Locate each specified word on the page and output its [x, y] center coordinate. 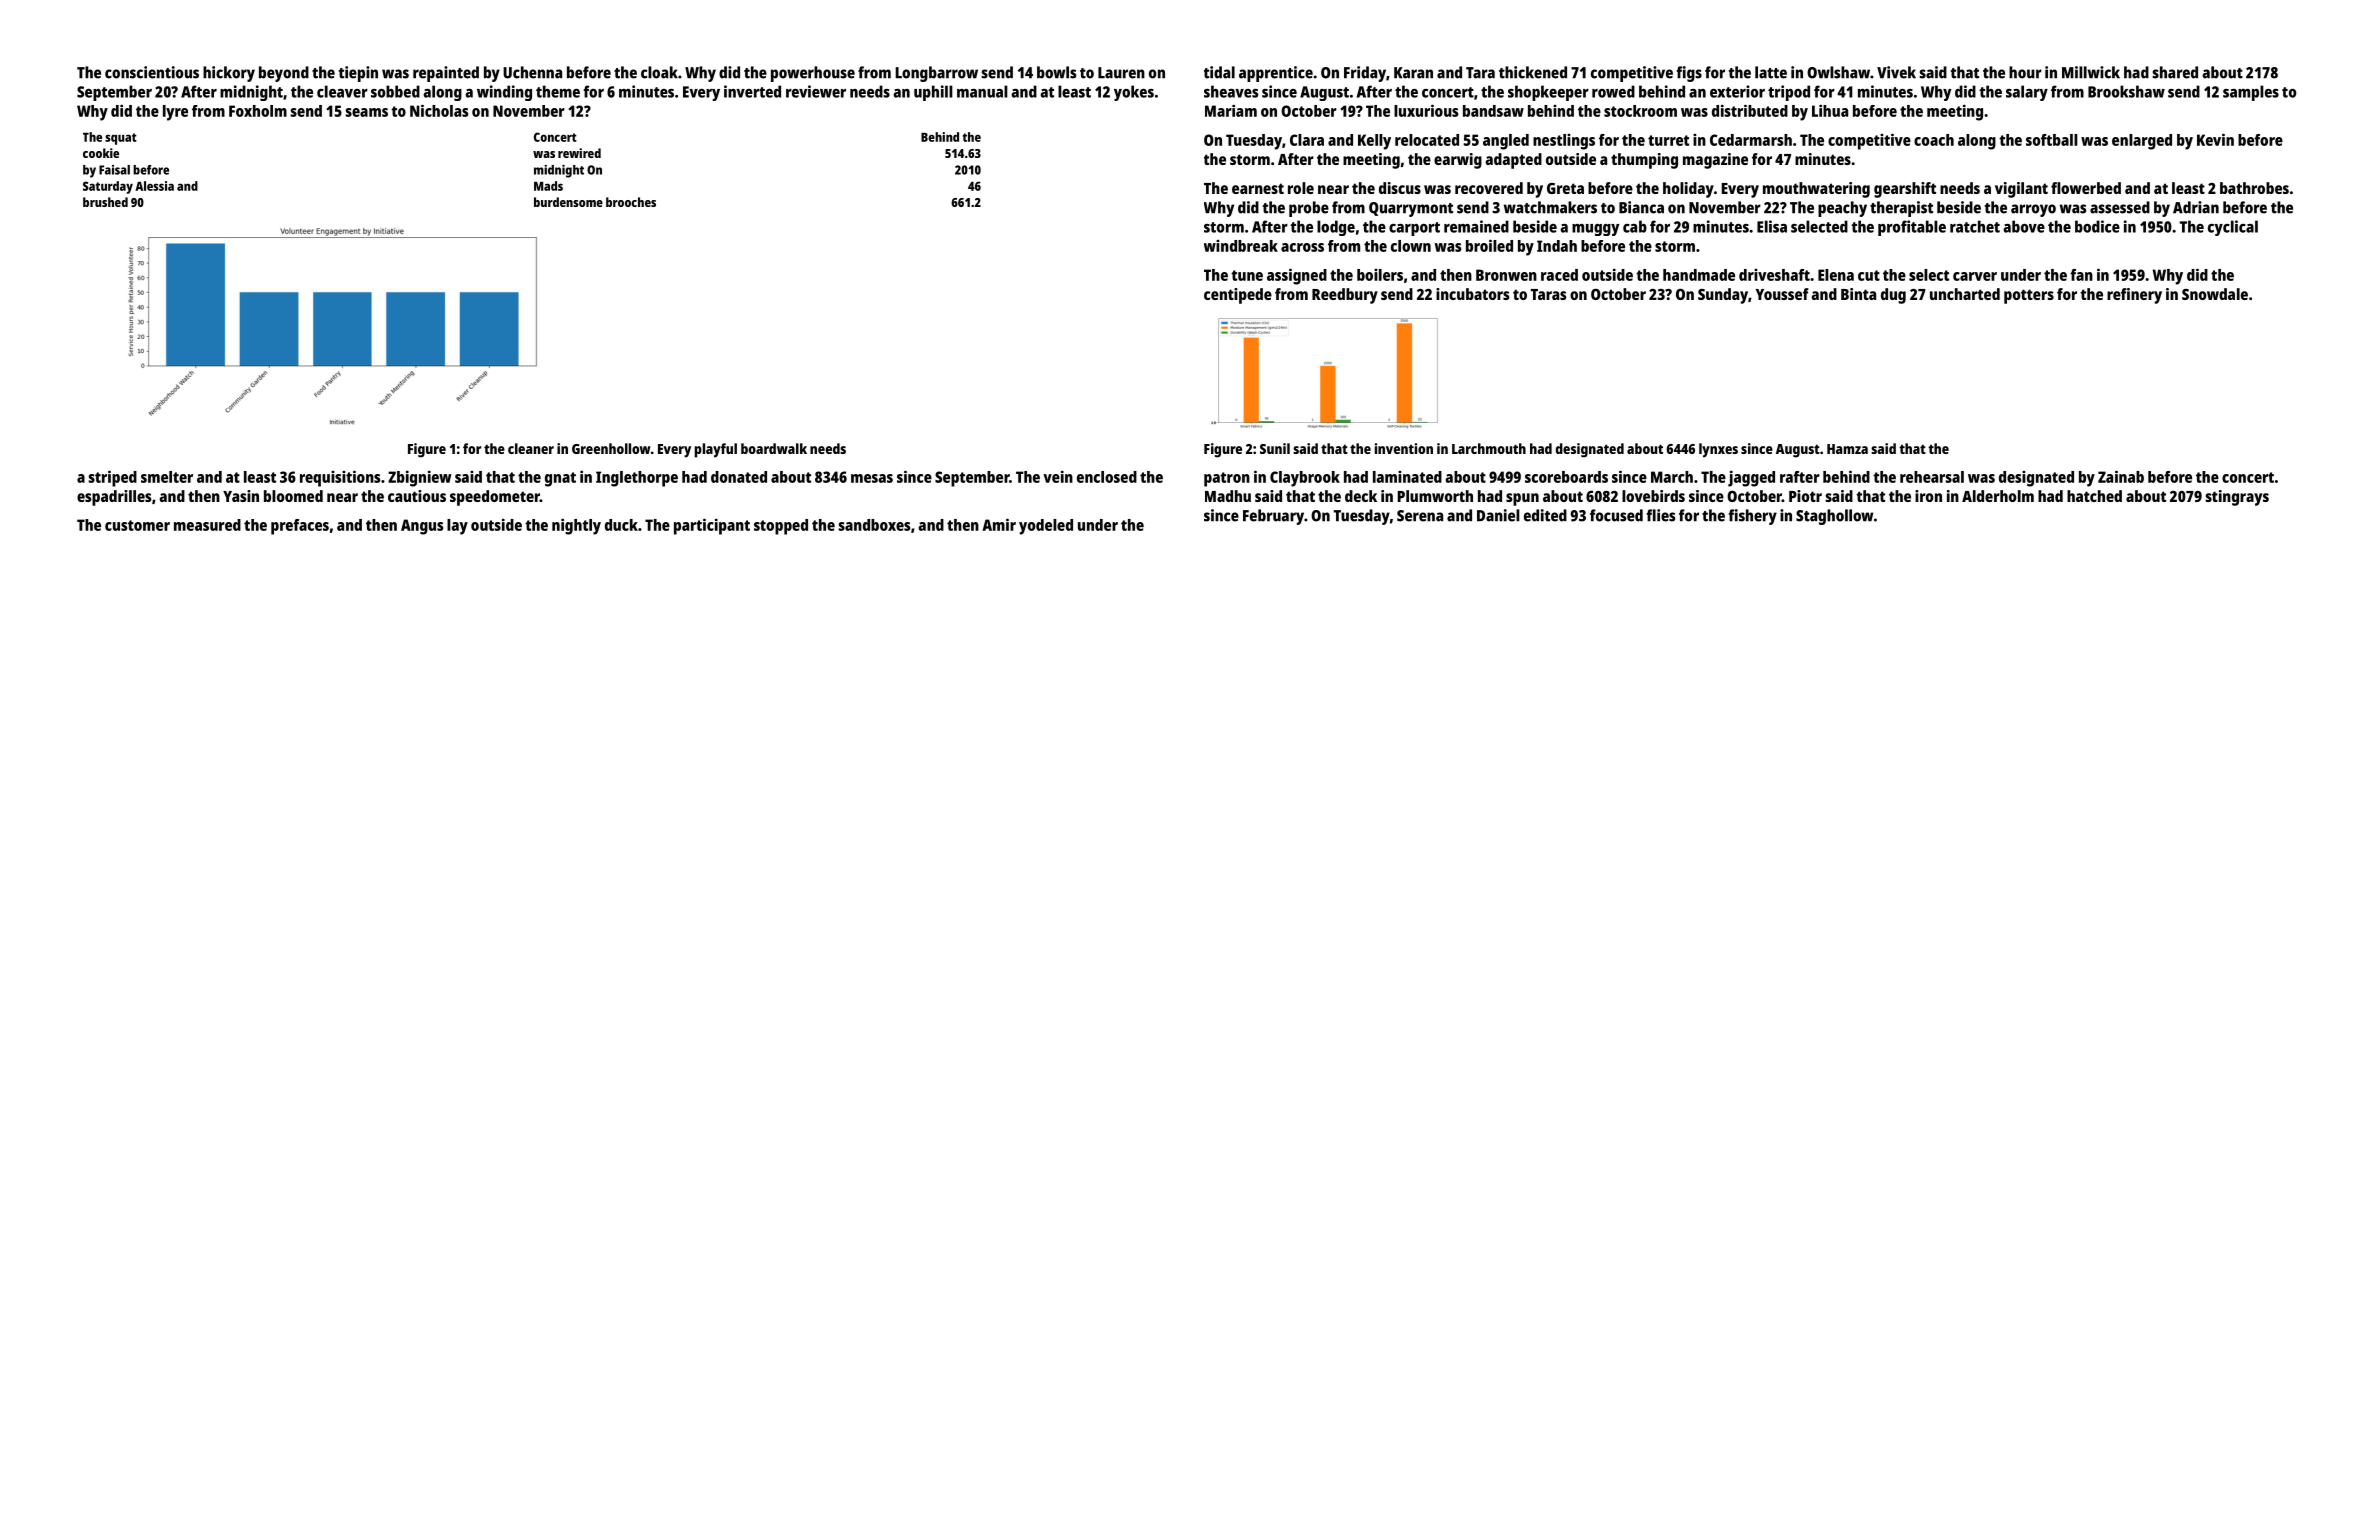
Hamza [1847, 449]
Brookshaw [2126, 91]
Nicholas [439, 110]
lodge [1336, 228]
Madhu [1228, 496]
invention [1404, 448]
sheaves [1231, 91]
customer [137, 525]
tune [1247, 275]
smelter [167, 477]
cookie [101, 153]
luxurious [1426, 110]
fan [2081, 275]
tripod [1789, 93]
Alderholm [1998, 496]
